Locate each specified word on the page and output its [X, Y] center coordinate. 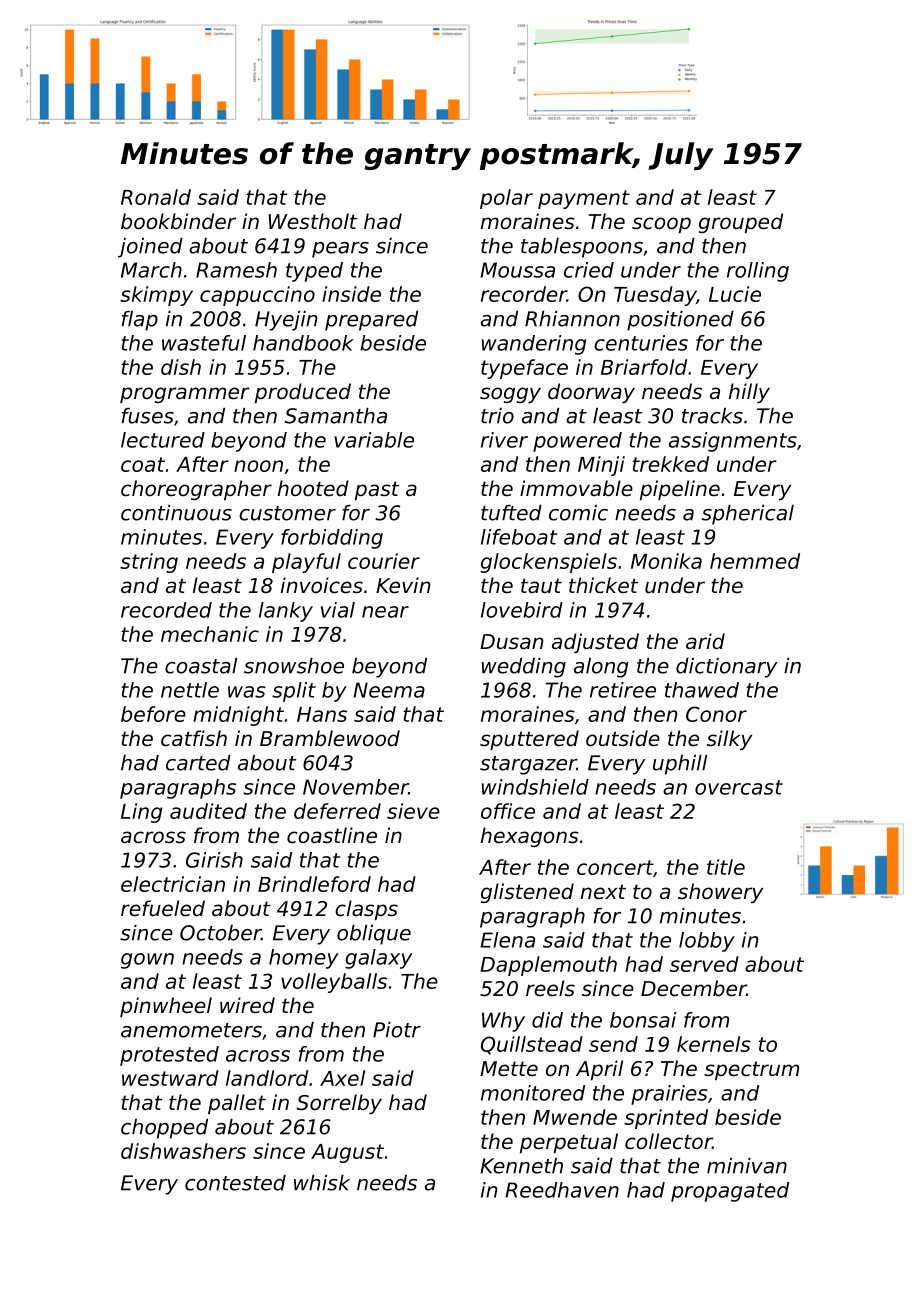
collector [668, 1141]
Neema [389, 690]
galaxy [378, 959]
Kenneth [521, 1166]
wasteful [204, 343]
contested [235, 1183]
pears [340, 250]
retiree [623, 690]
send [613, 1044]
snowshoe [294, 666]
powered [577, 442]
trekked [670, 464]
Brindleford [314, 884]
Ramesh [236, 270]
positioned [680, 321]
